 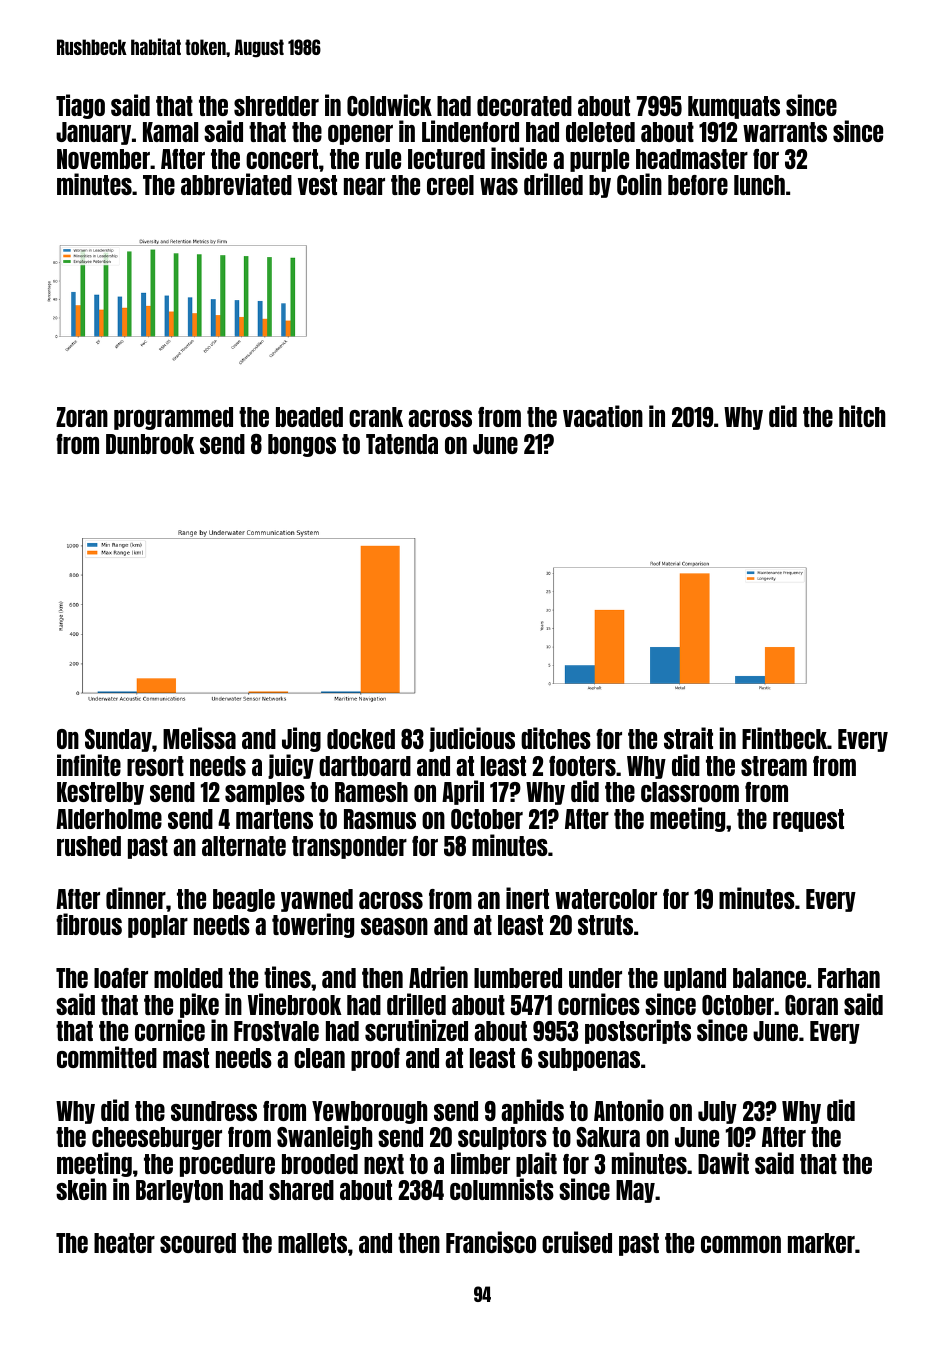 What do you see at coordinates (808, 820) in the image?
I see `request` at bounding box center [808, 820].
